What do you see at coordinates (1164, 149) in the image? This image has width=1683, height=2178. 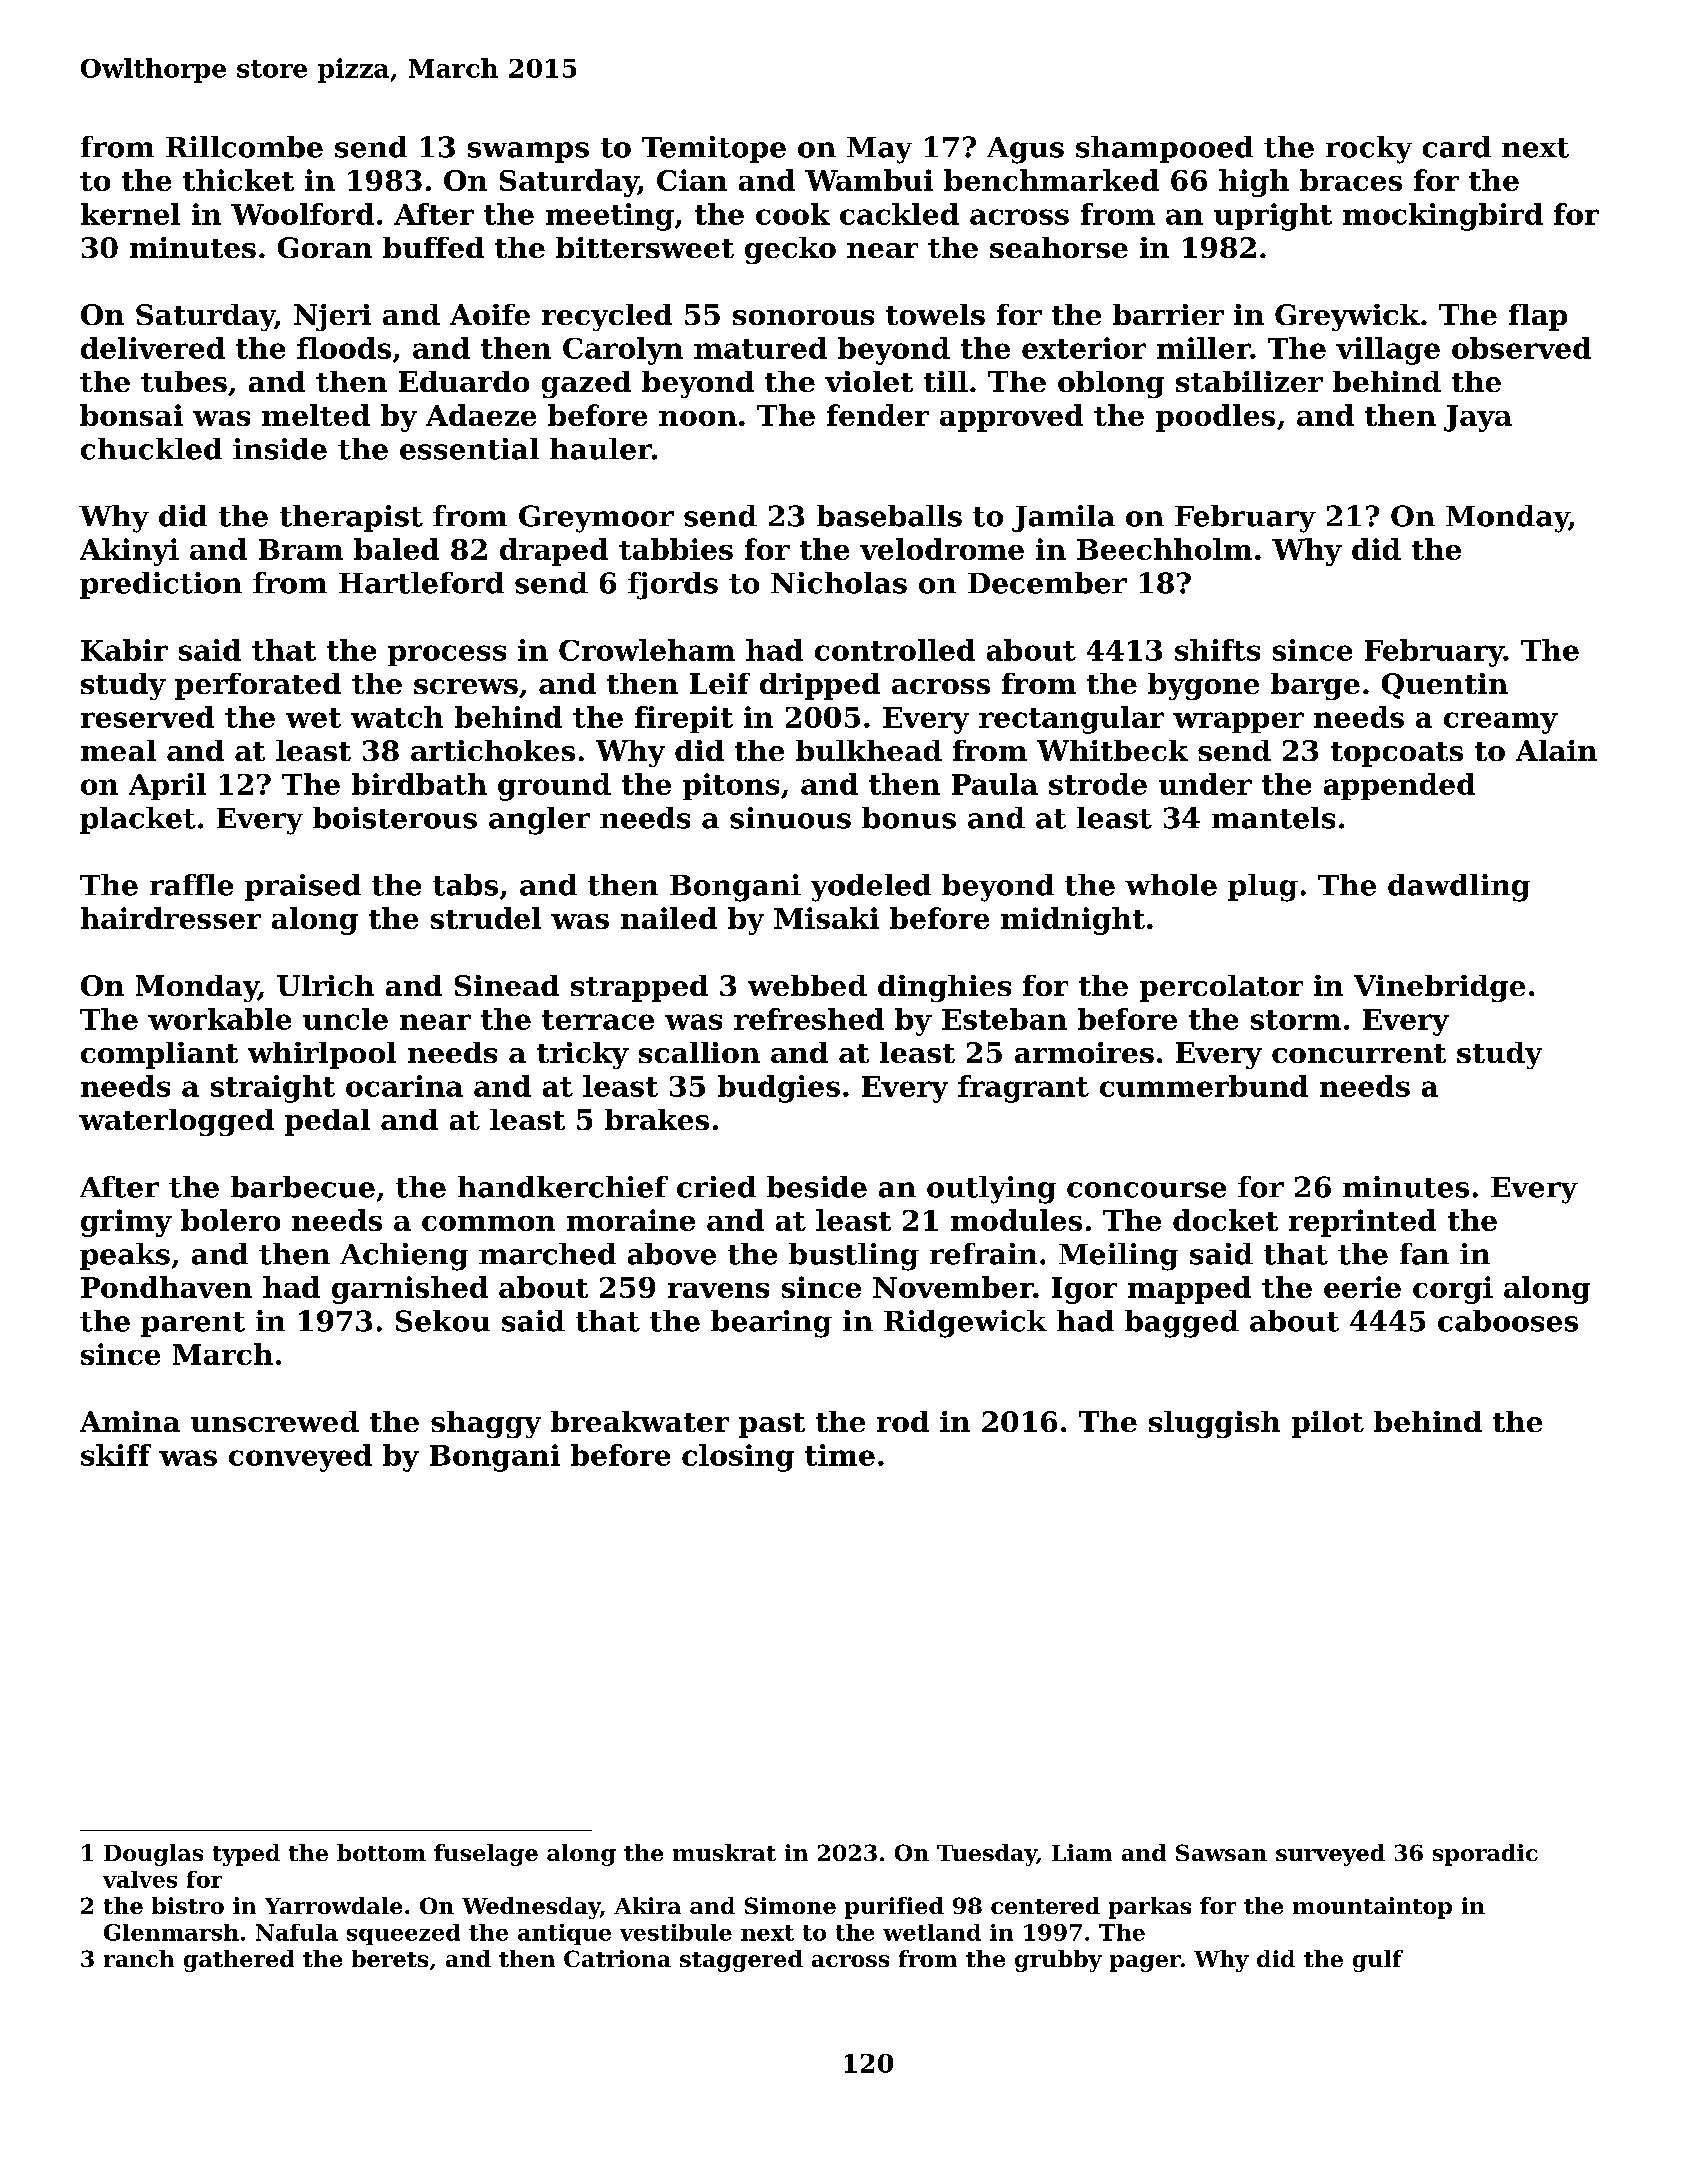 I see `shampooed` at bounding box center [1164, 149].
